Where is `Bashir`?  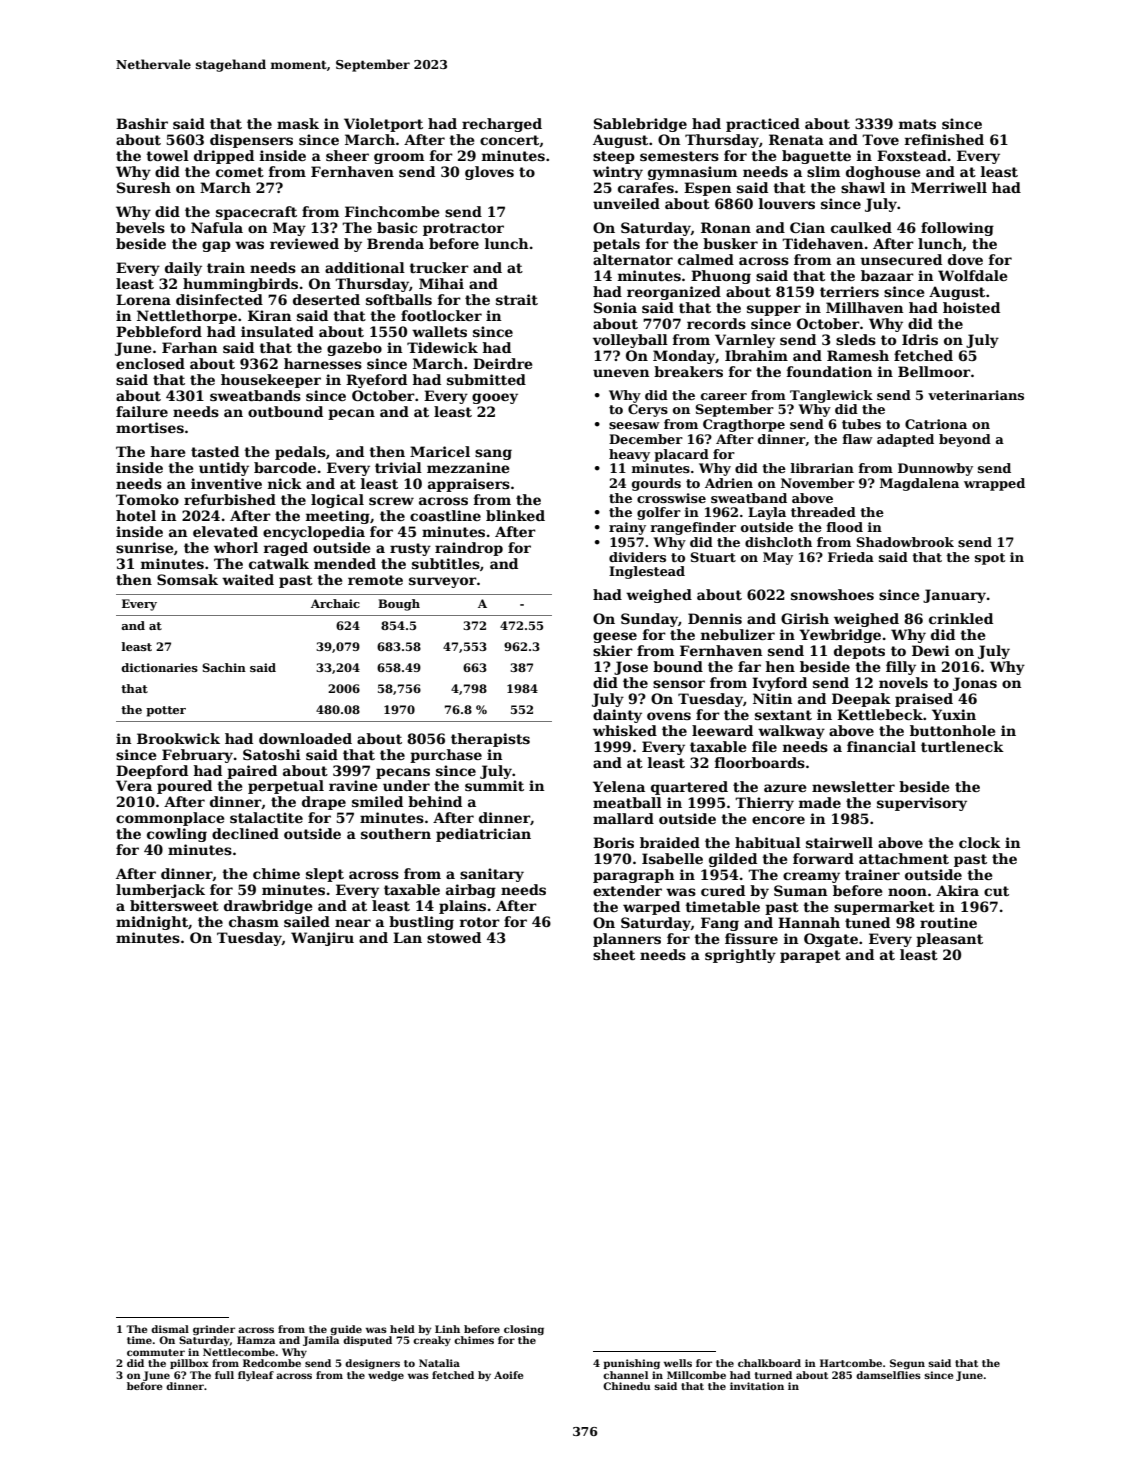
Bashir is located at coordinates (142, 123).
